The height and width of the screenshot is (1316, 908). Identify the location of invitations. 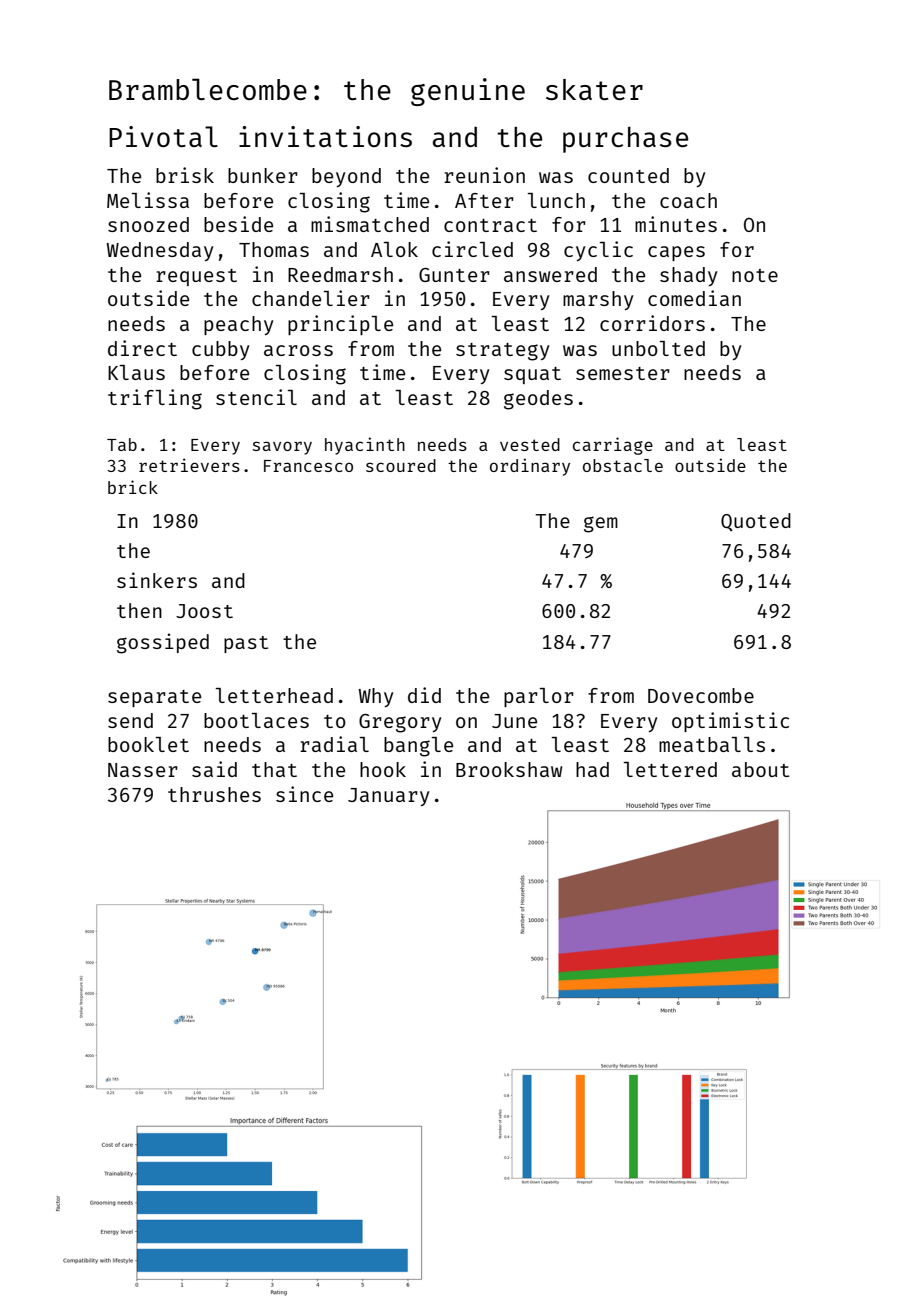
(325, 136).
